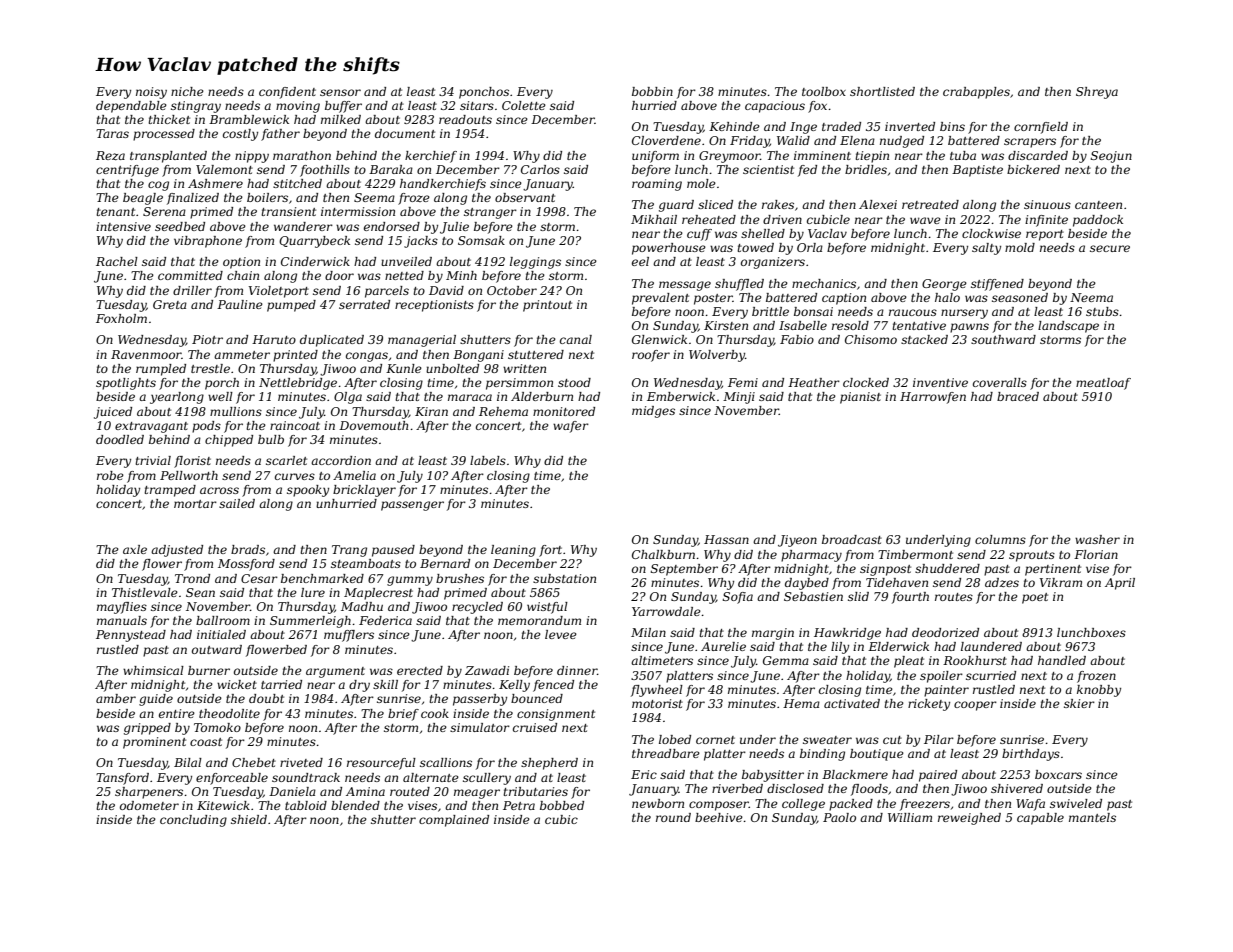  Describe the element at coordinates (717, 356) in the document. I see `Wolverby` at that location.
